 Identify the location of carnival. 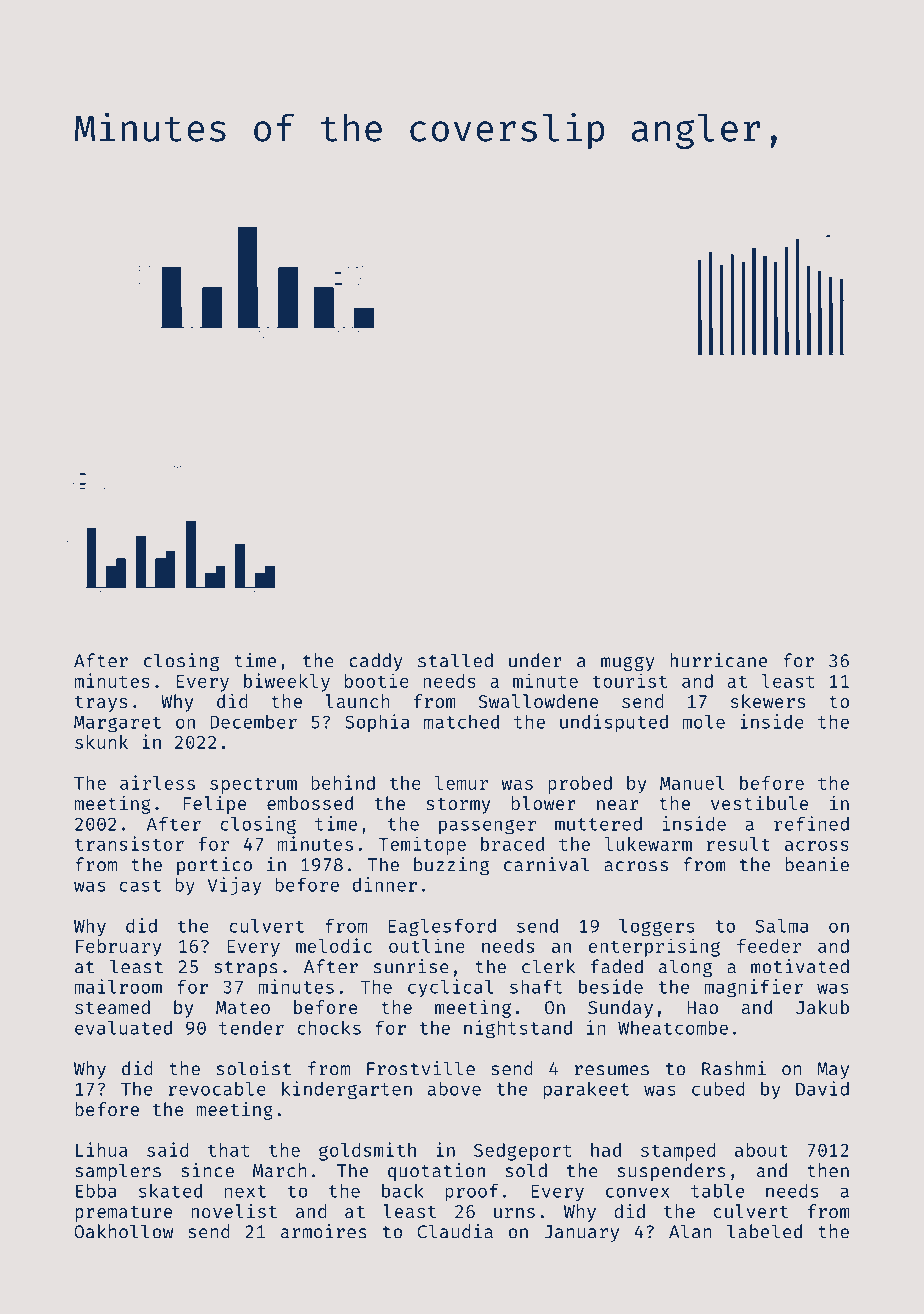
(546, 864).
